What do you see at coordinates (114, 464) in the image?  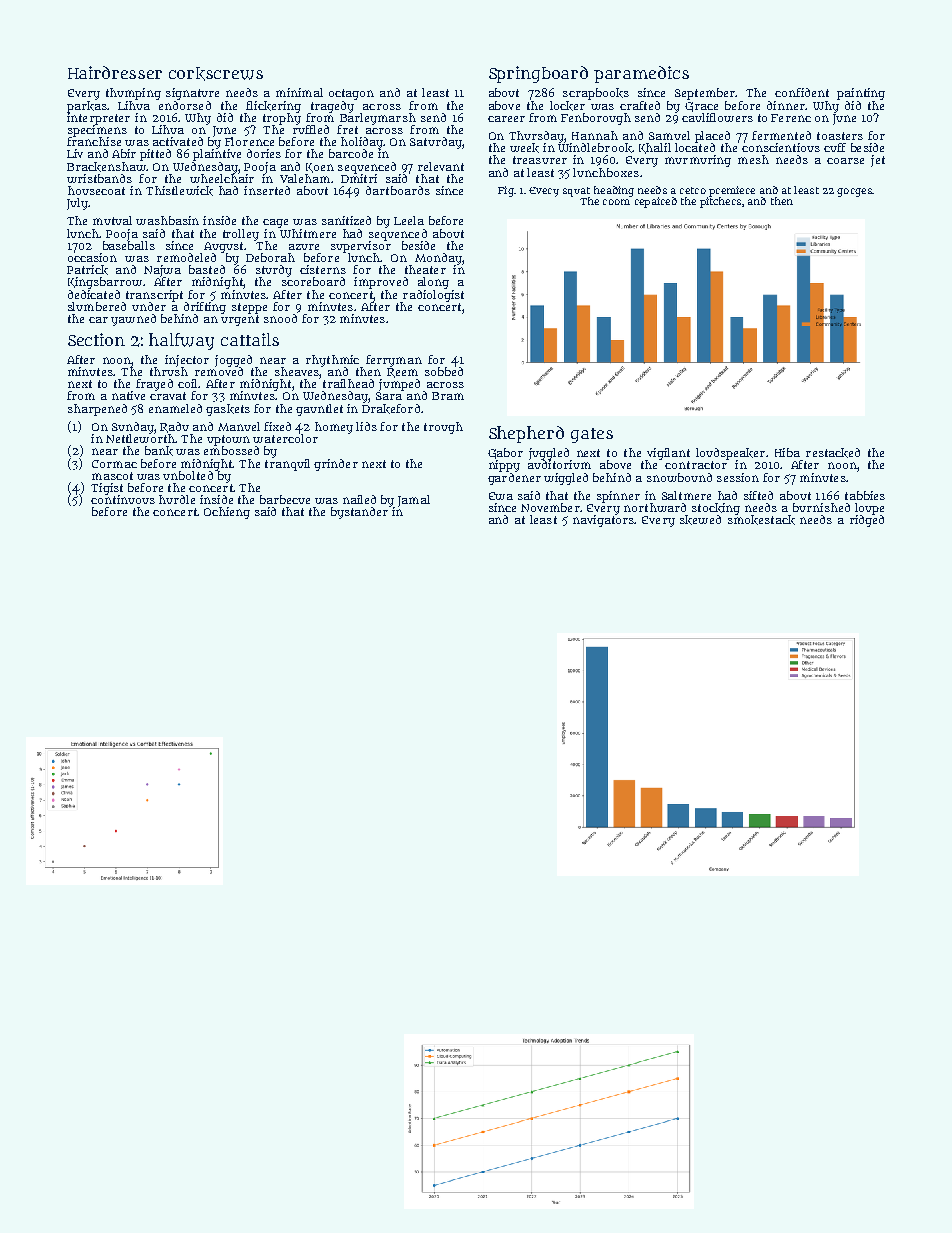 I see `Cormac` at bounding box center [114, 464].
